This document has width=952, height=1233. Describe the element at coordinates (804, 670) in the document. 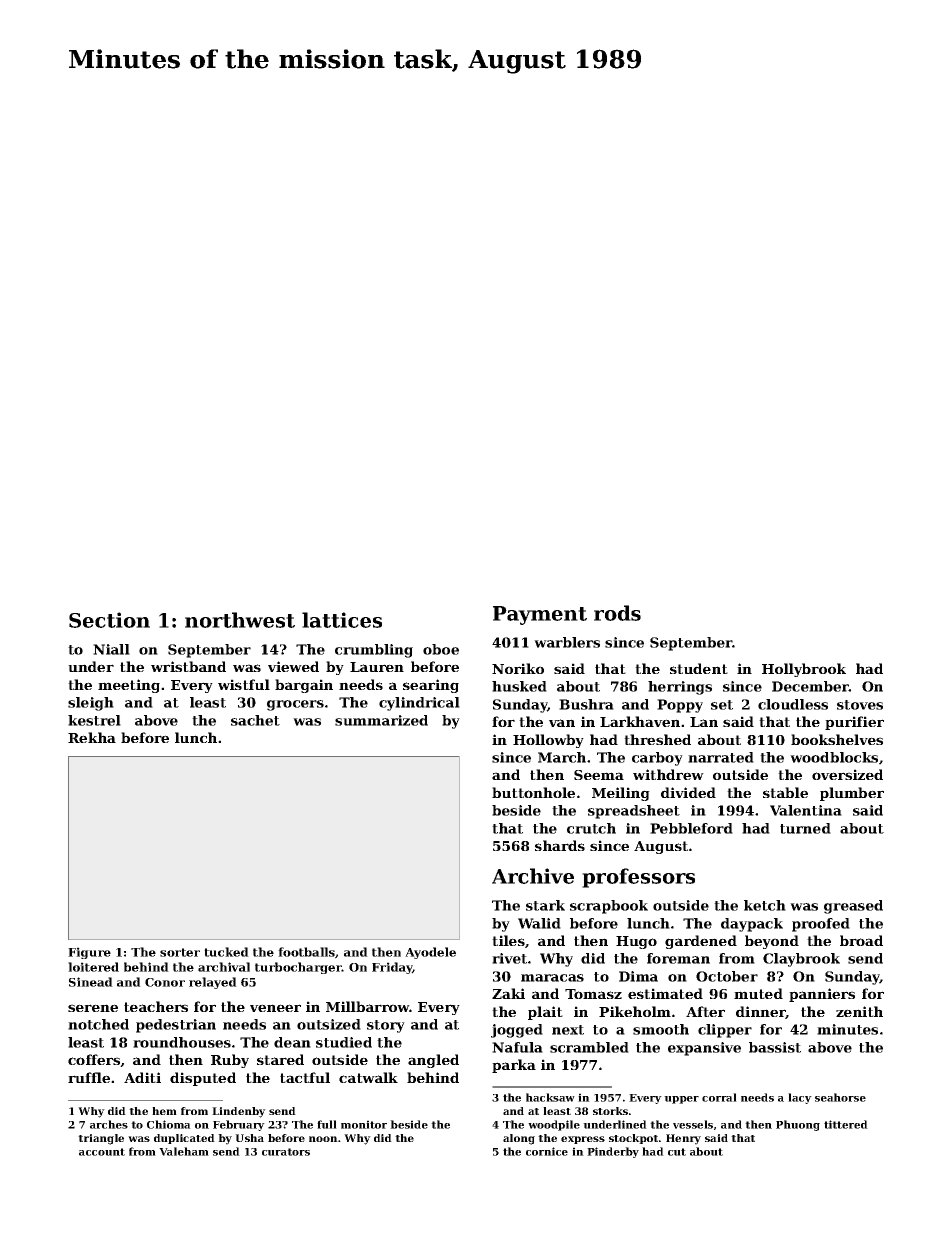

I see `Hollybrook` at that location.
